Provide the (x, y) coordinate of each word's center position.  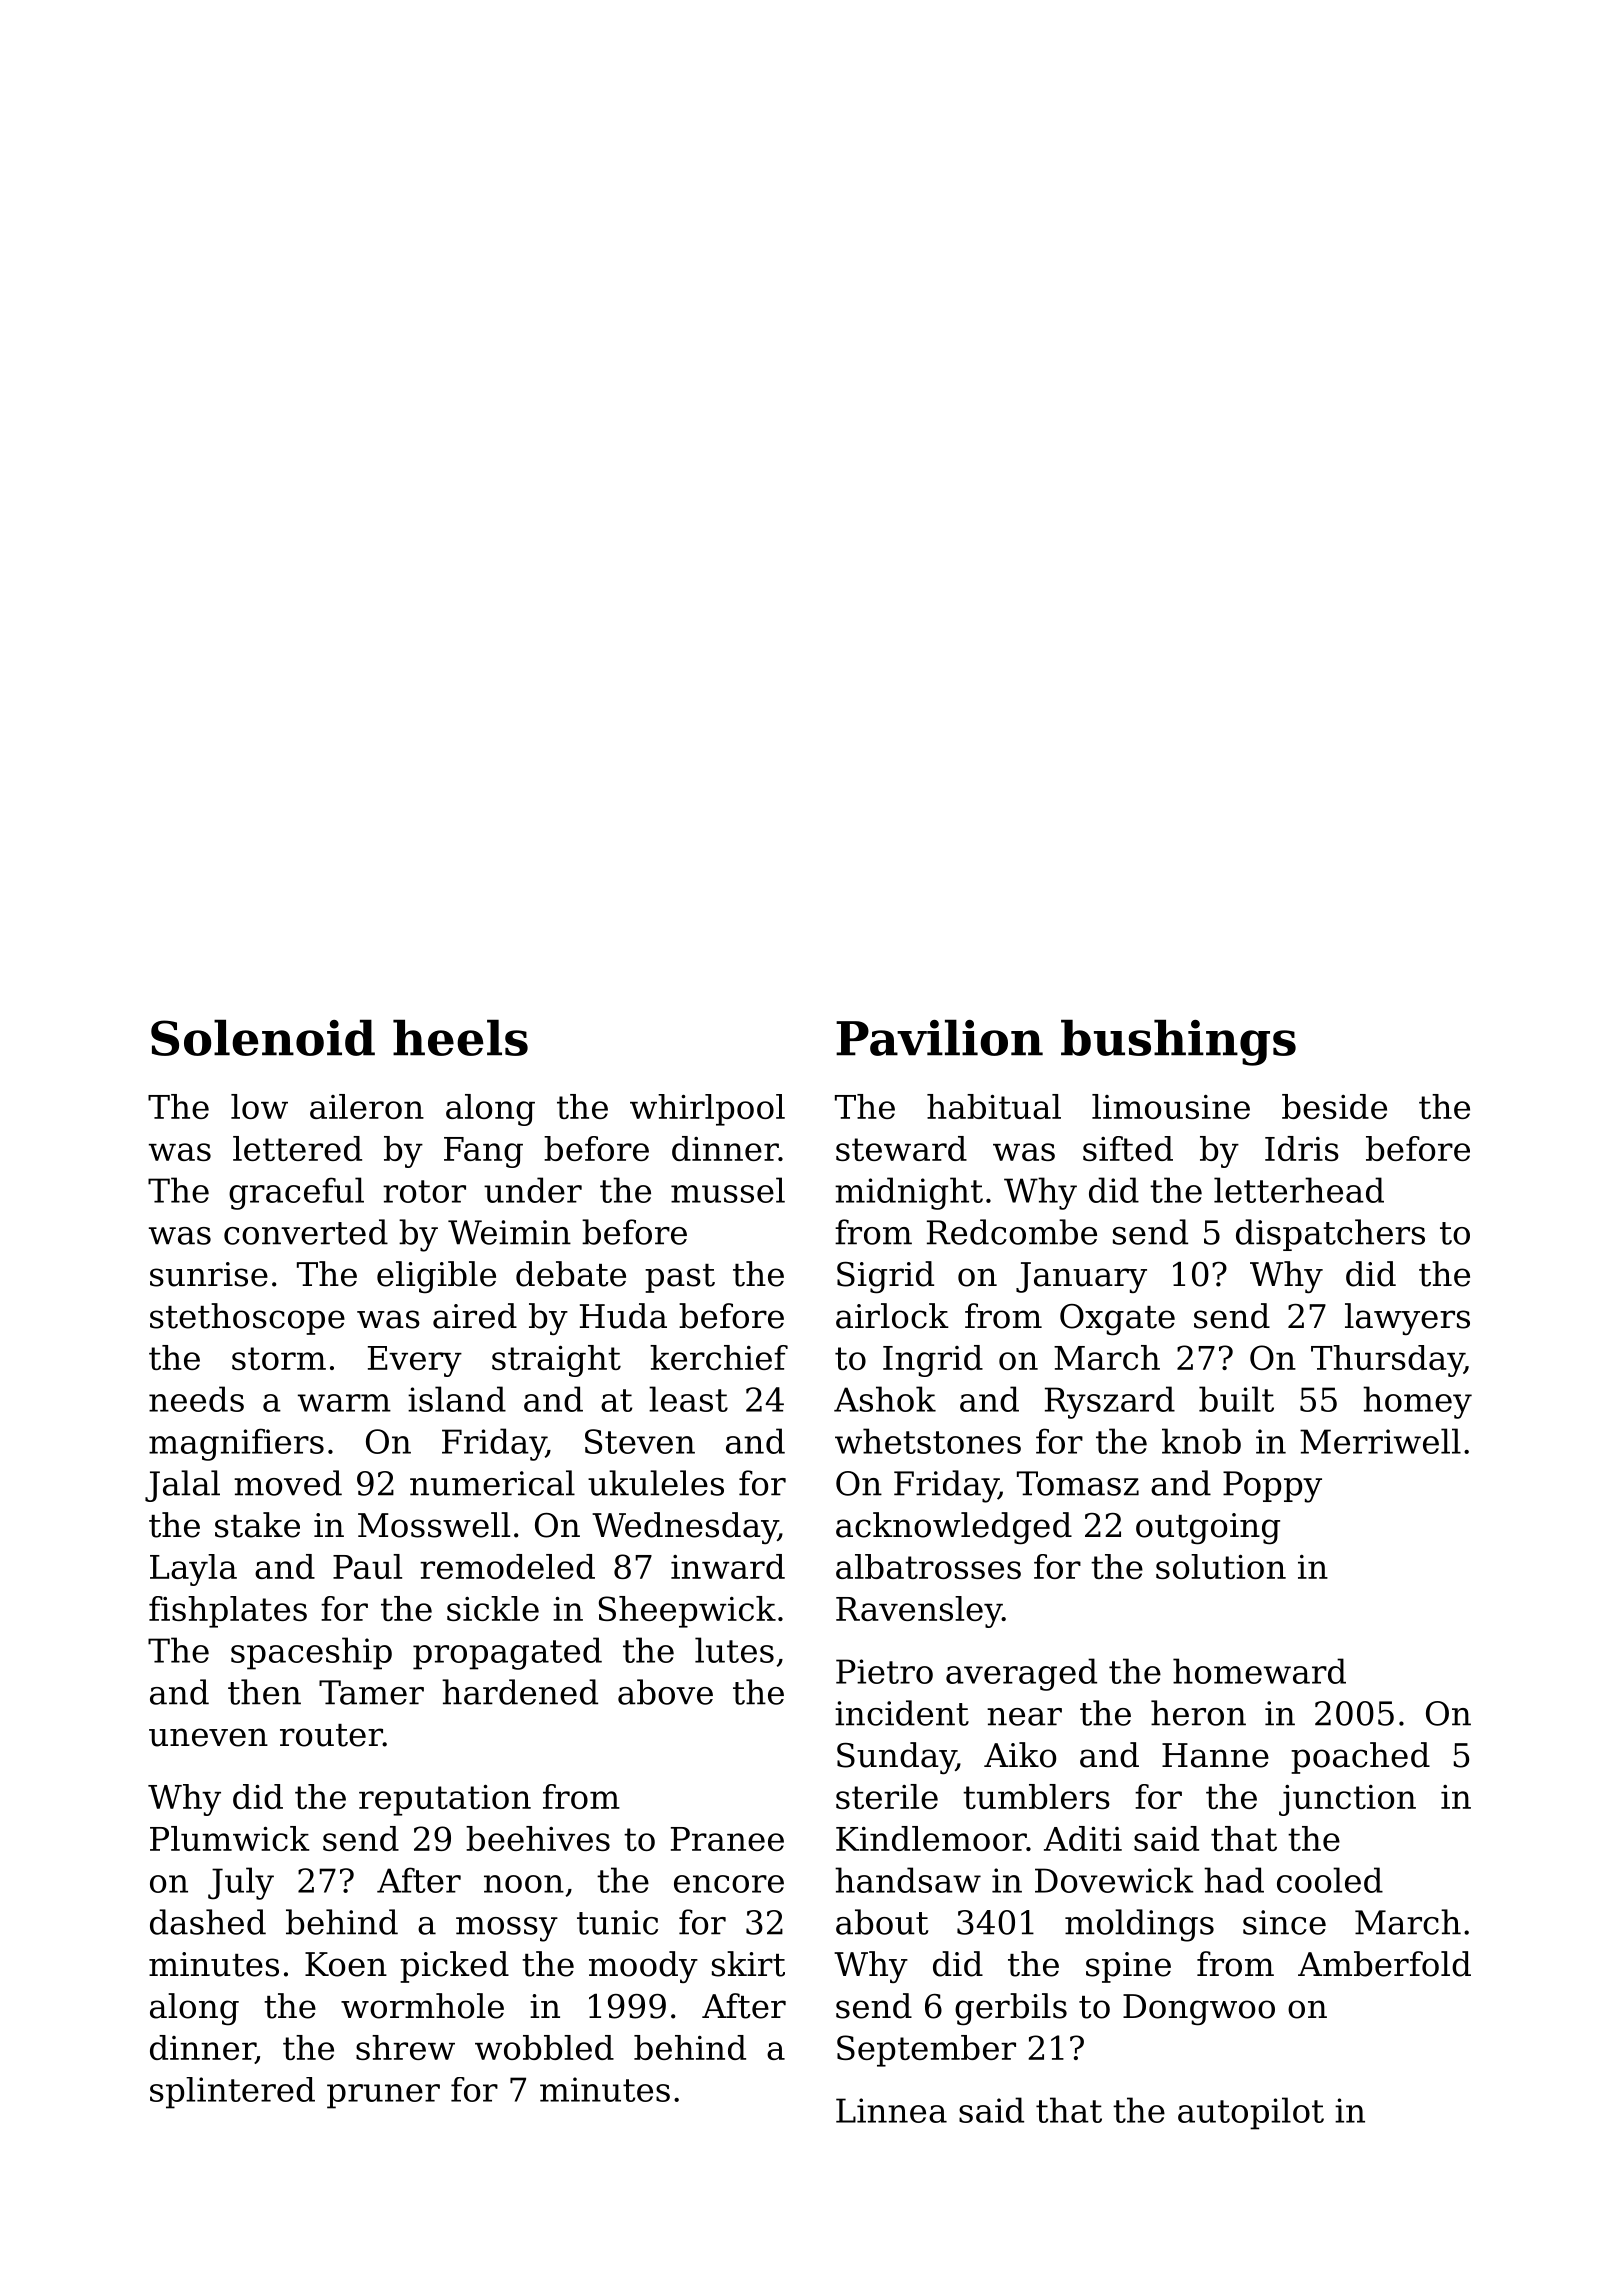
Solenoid (263, 1037)
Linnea (891, 2110)
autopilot (1251, 2113)
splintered (232, 2093)
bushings (1178, 1042)
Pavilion (939, 1037)
